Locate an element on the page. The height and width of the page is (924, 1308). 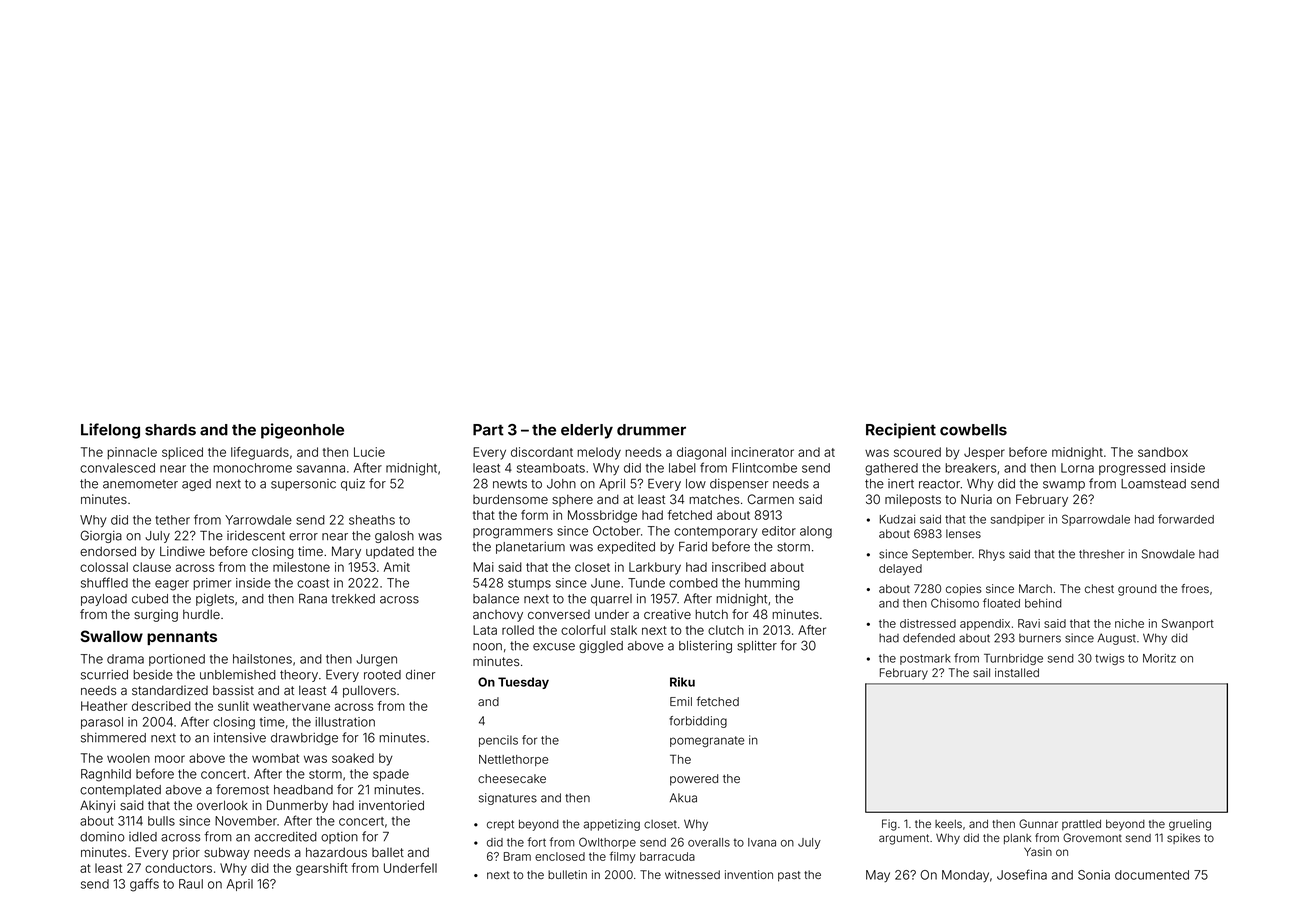
lifeguards is located at coordinates (260, 453).
